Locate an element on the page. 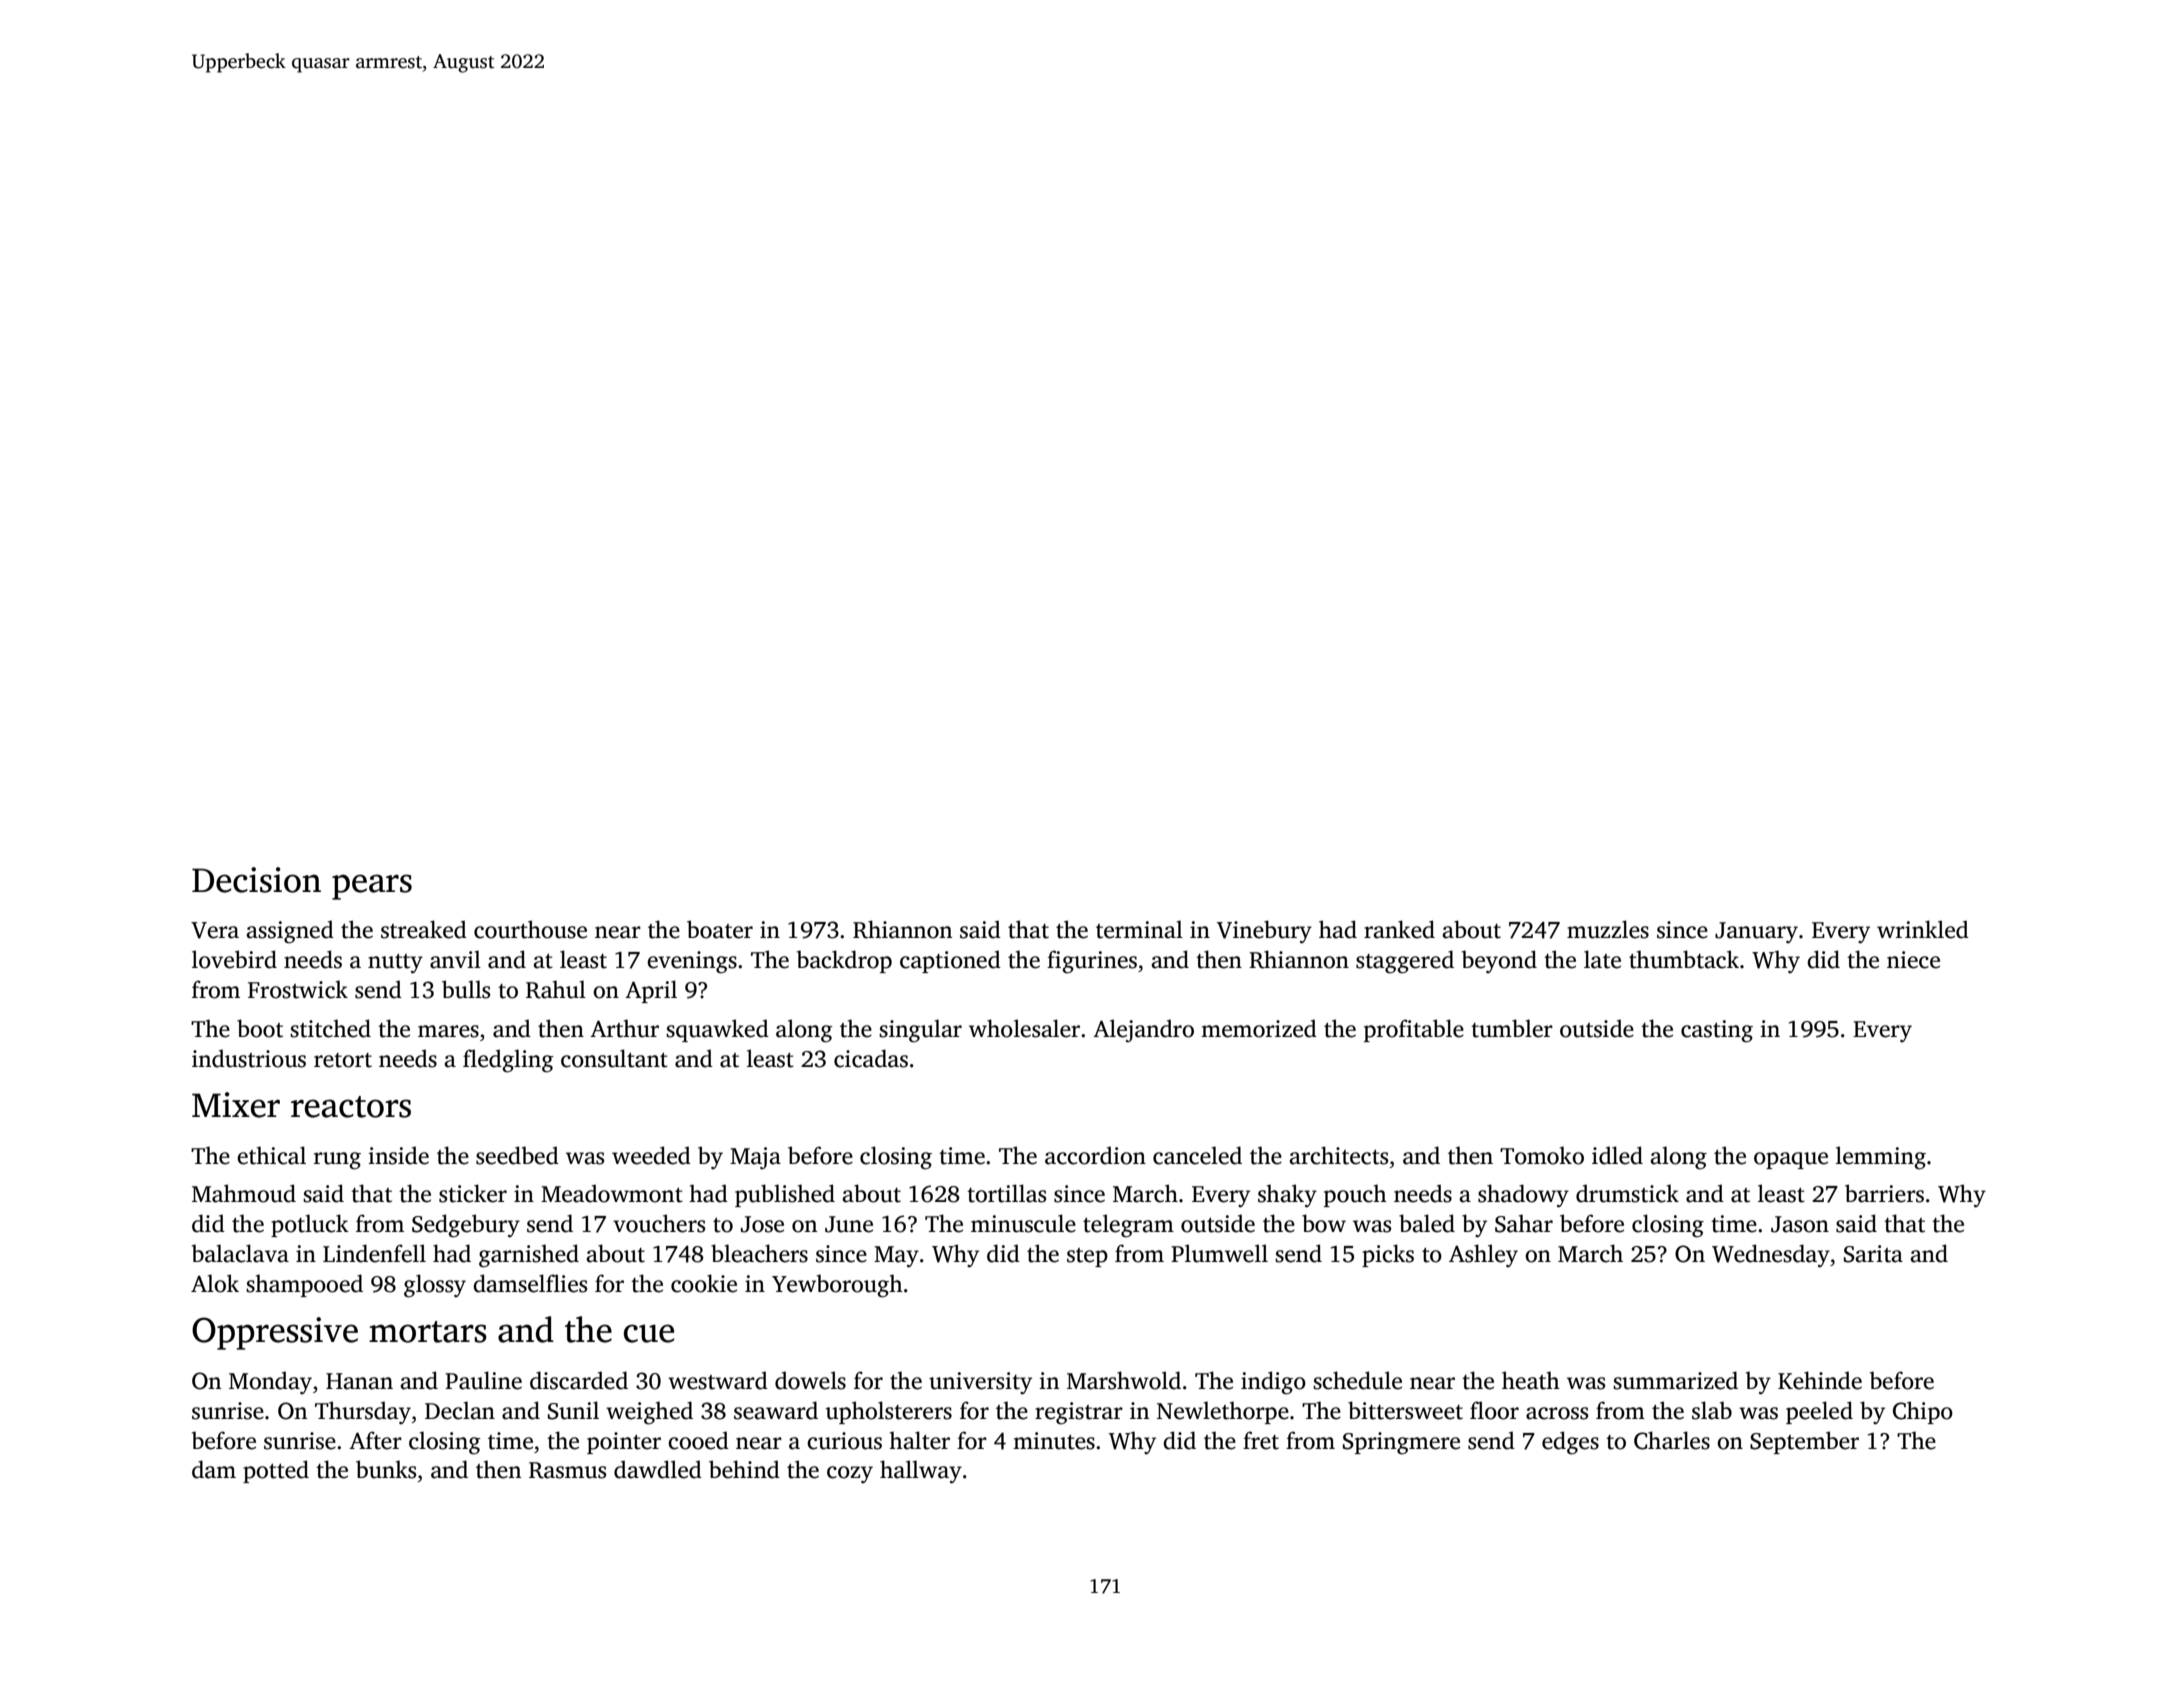  wrinkled is located at coordinates (1923, 929).
